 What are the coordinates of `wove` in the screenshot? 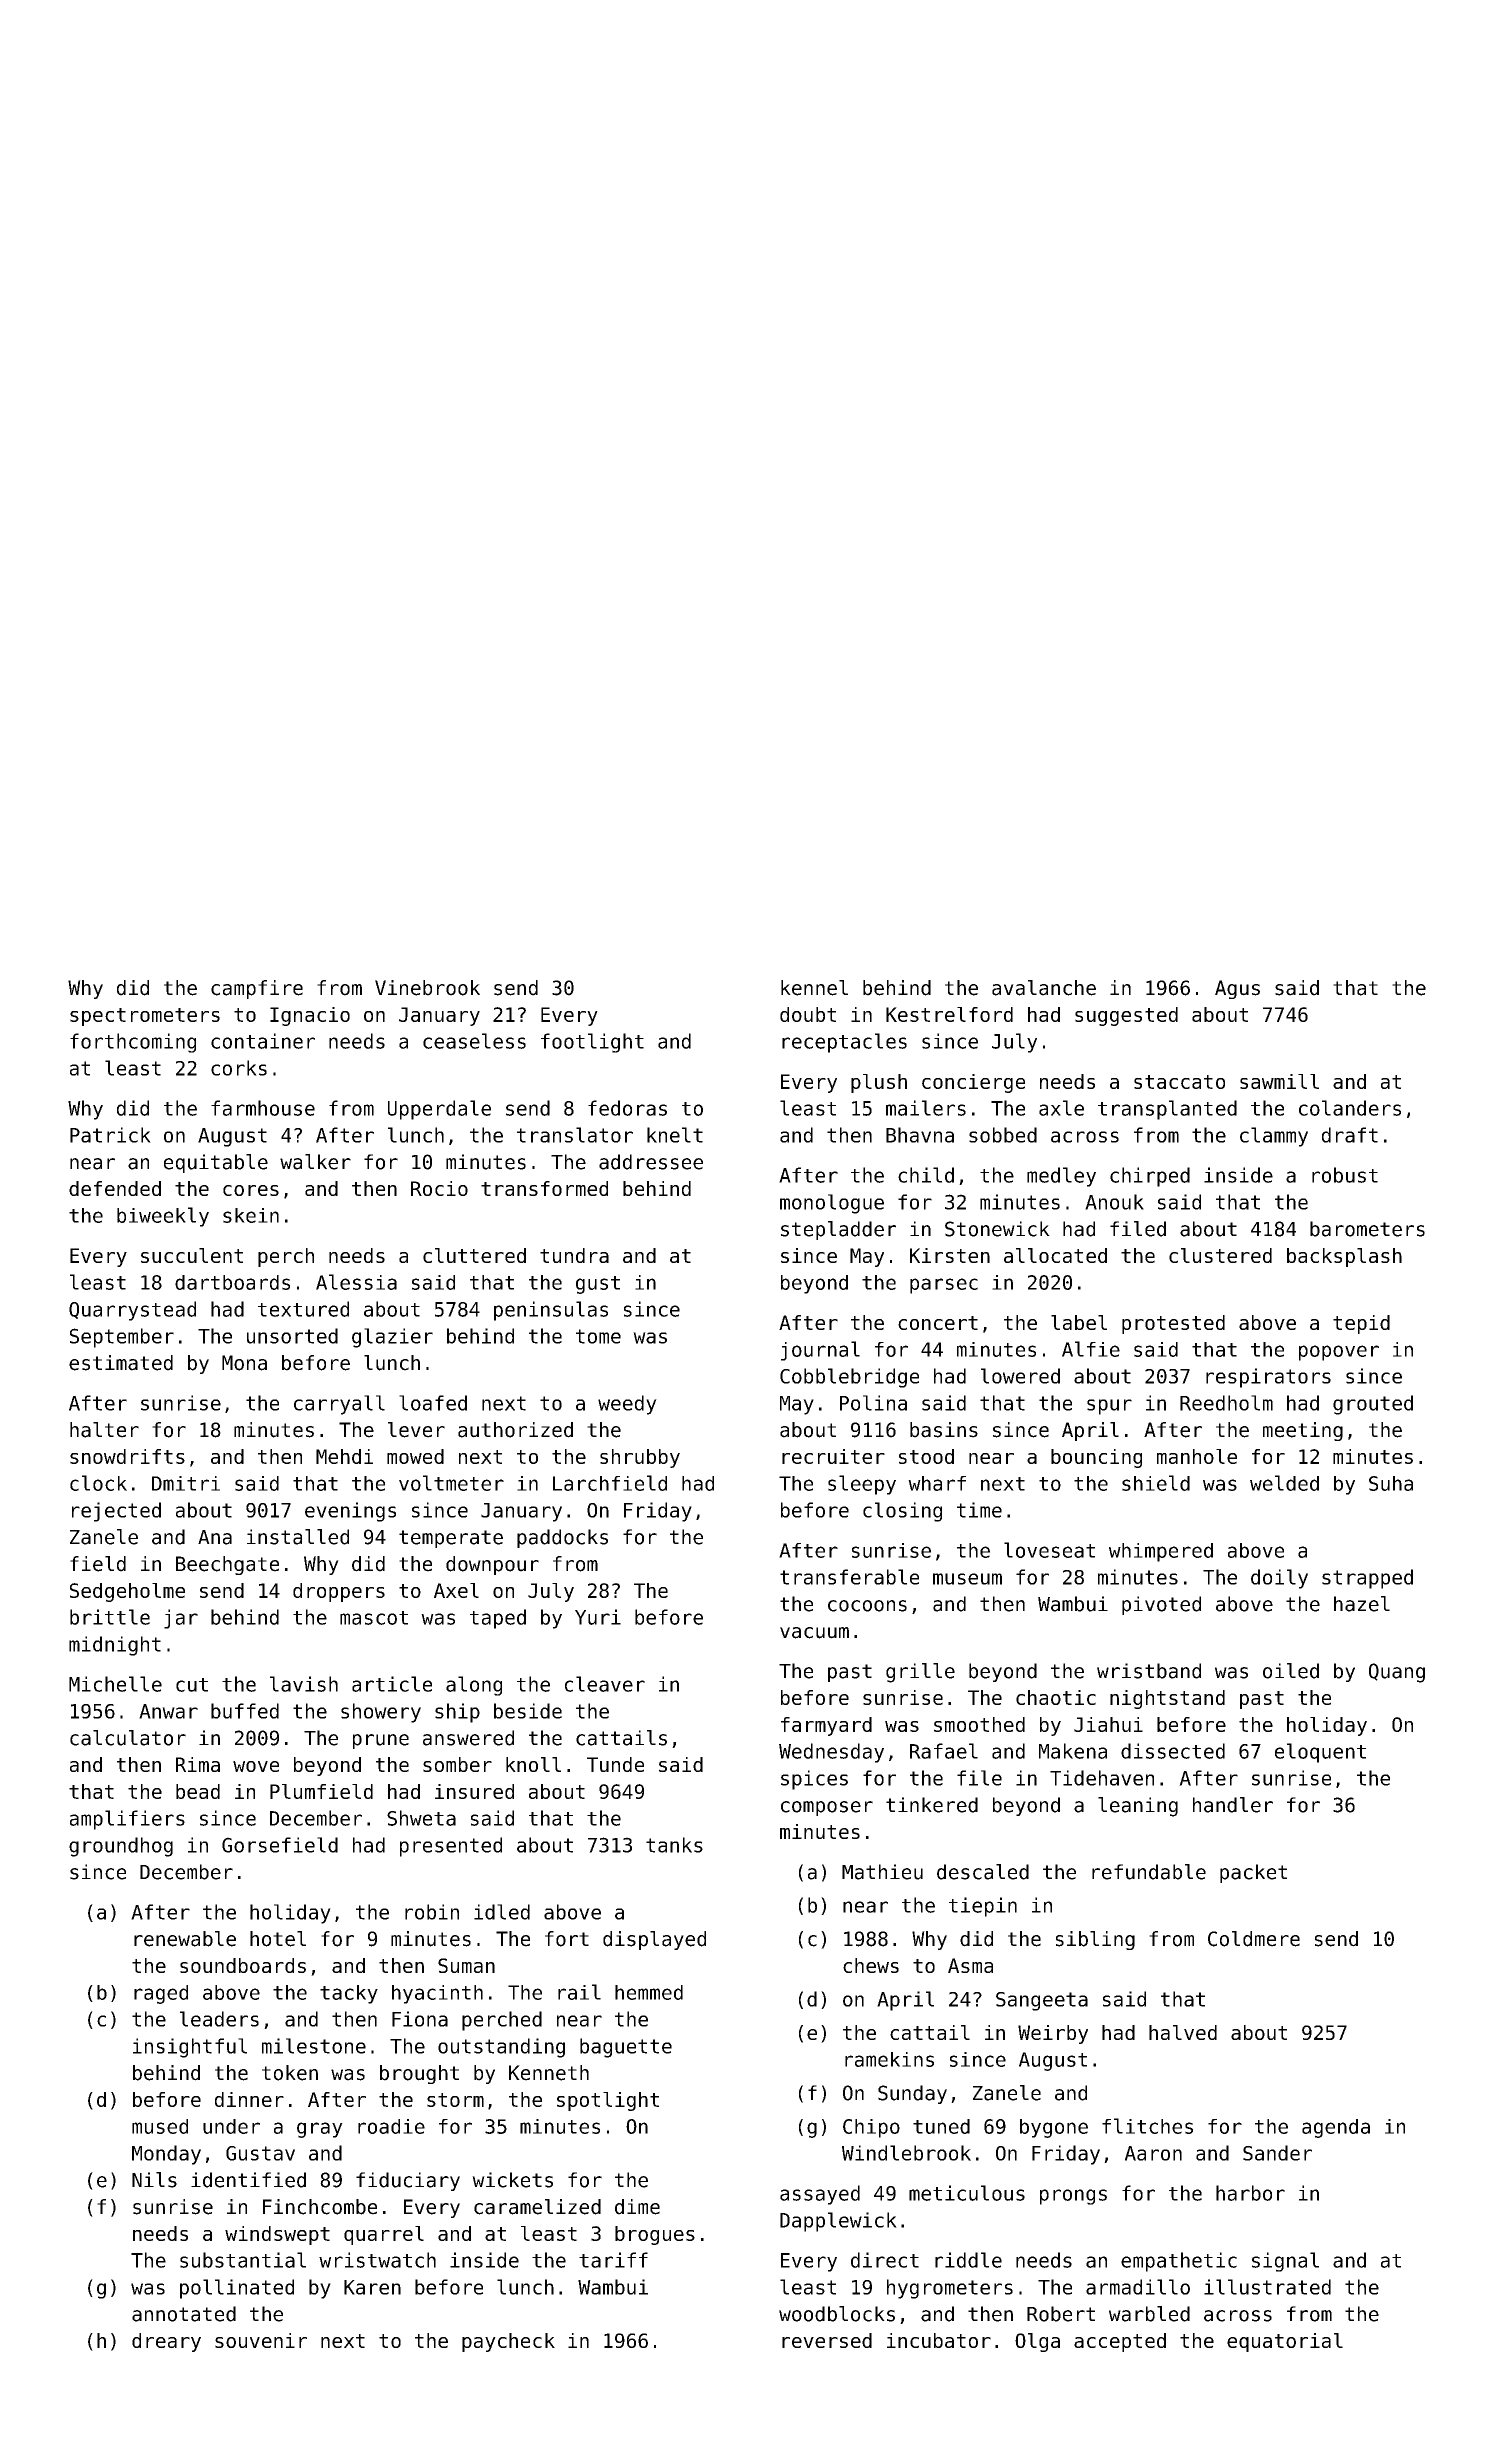 It's located at (256, 1766).
